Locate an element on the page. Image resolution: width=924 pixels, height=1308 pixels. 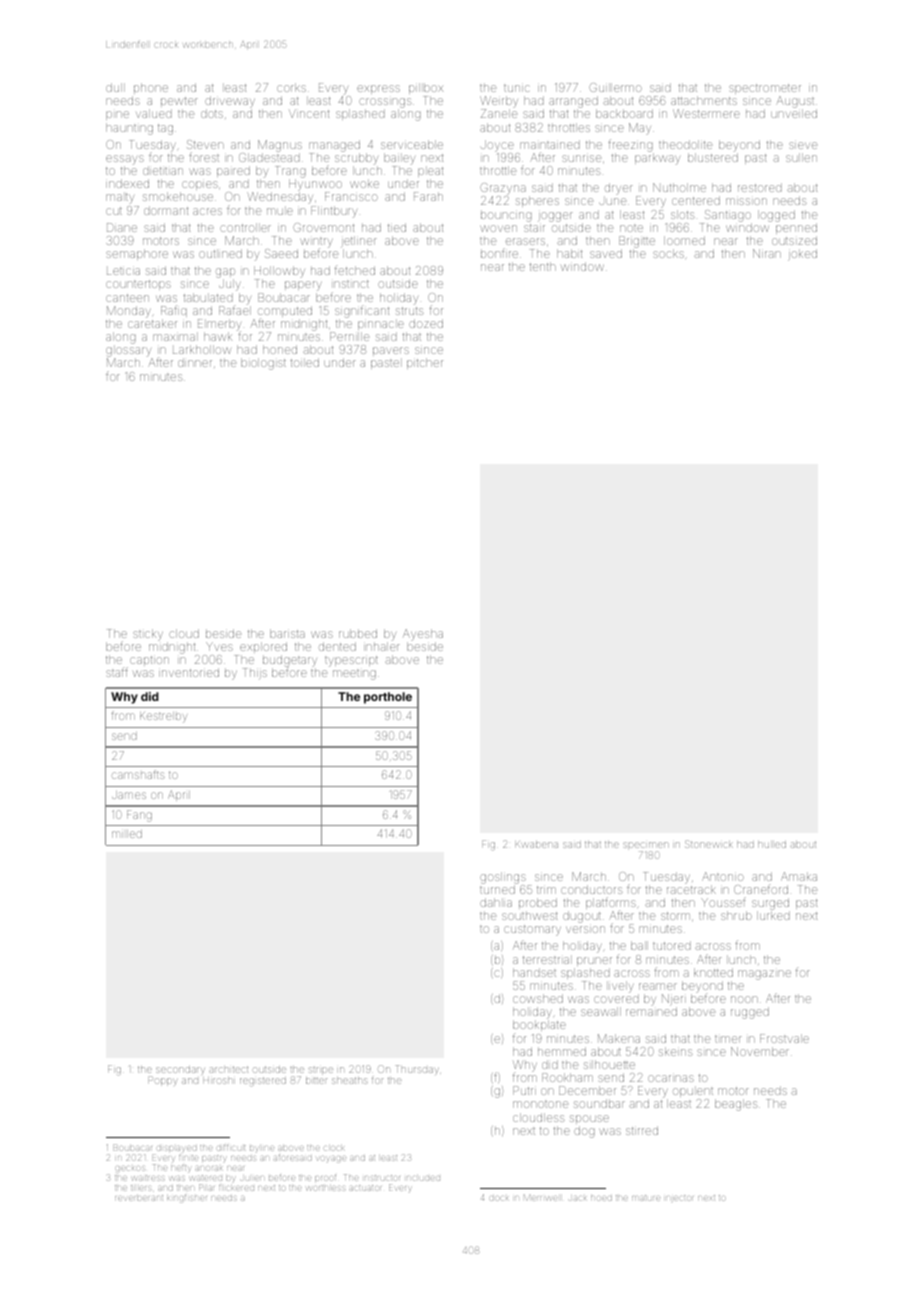
Thursday is located at coordinates (417, 1069).
